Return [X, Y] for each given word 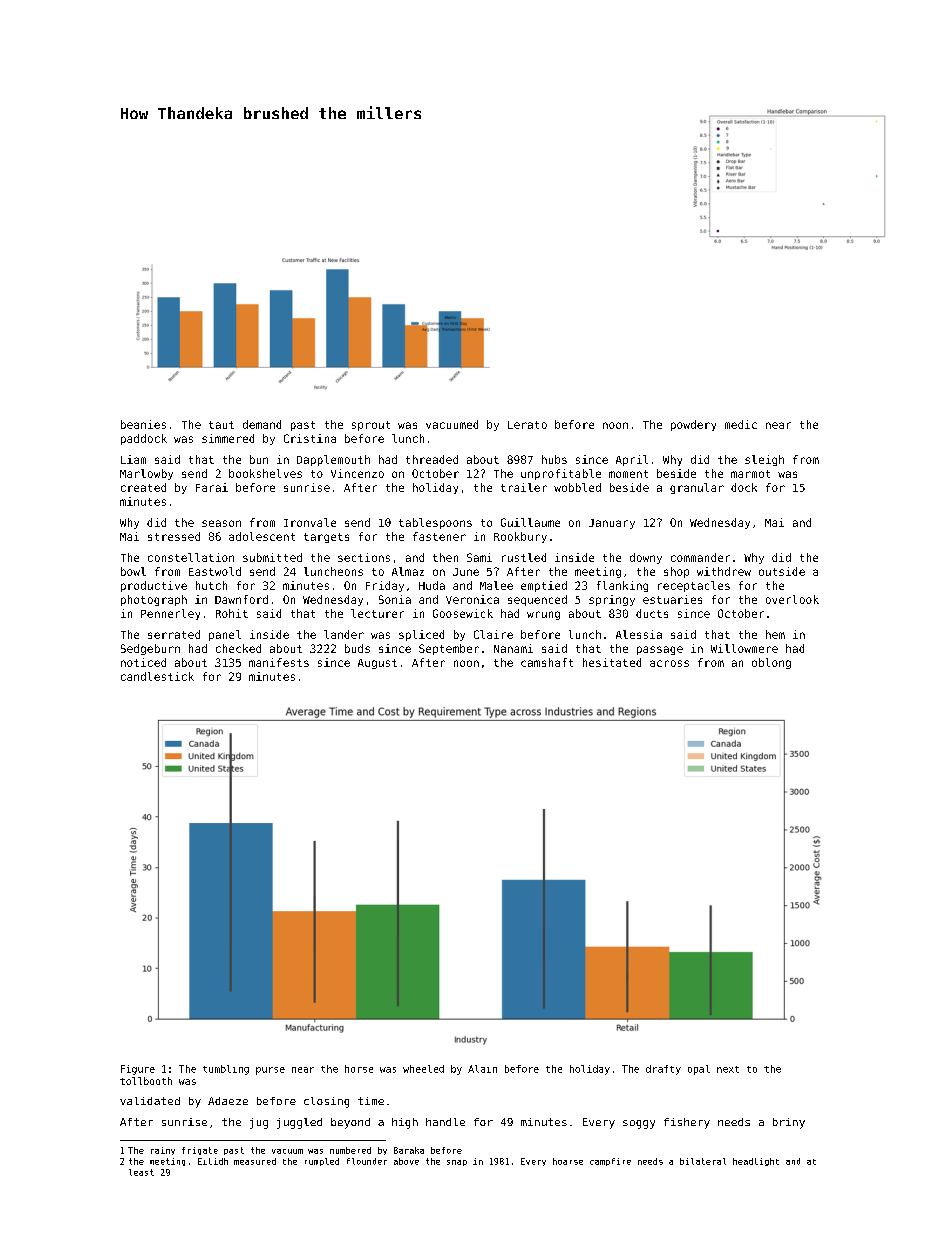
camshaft [547, 662]
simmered [228, 438]
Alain [482, 1069]
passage [660, 650]
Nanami [513, 648]
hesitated [612, 662]
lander [344, 634]
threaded [432, 459]
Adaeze [228, 1101]
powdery [693, 425]
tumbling [226, 1070]
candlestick [157, 676]
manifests [279, 662]
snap [457, 1163]
